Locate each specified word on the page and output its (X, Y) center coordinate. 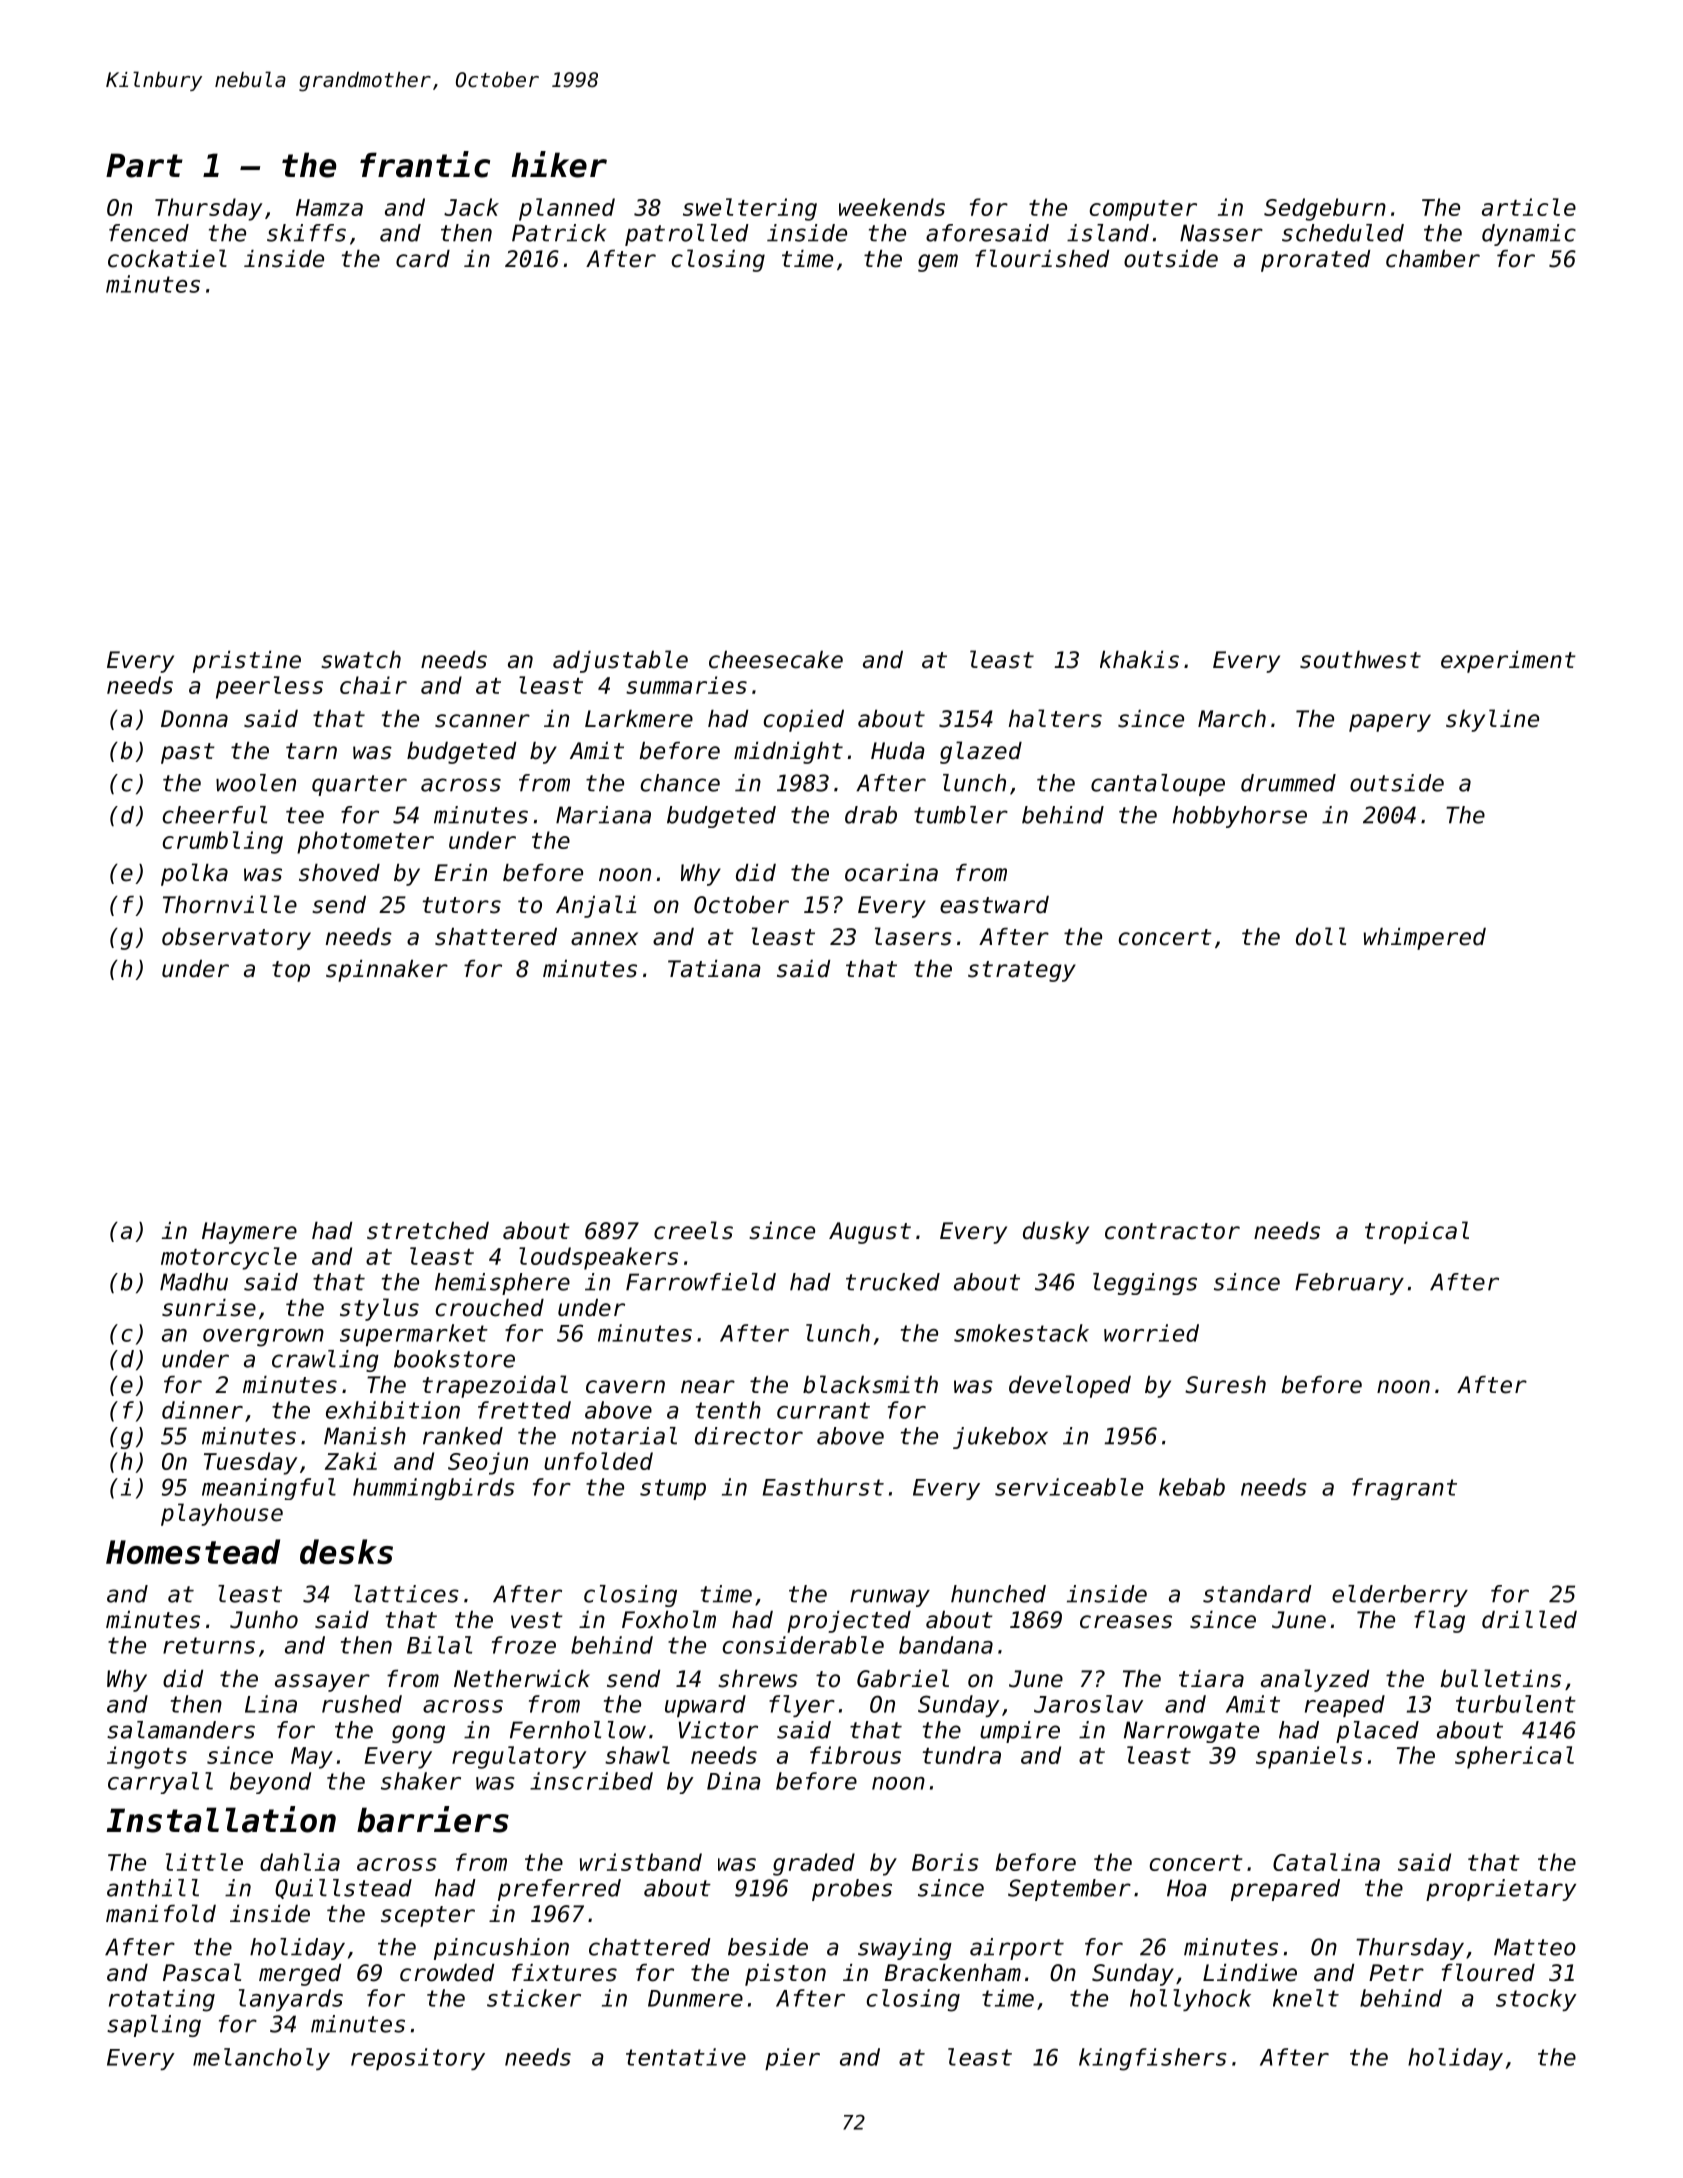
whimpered (1425, 939)
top (291, 971)
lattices (406, 1594)
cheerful (215, 815)
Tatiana (714, 969)
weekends (892, 207)
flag (1439, 1621)
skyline (1492, 720)
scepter (428, 1916)
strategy (1022, 971)
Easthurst (823, 1487)
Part (144, 165)
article (1529, 207)
